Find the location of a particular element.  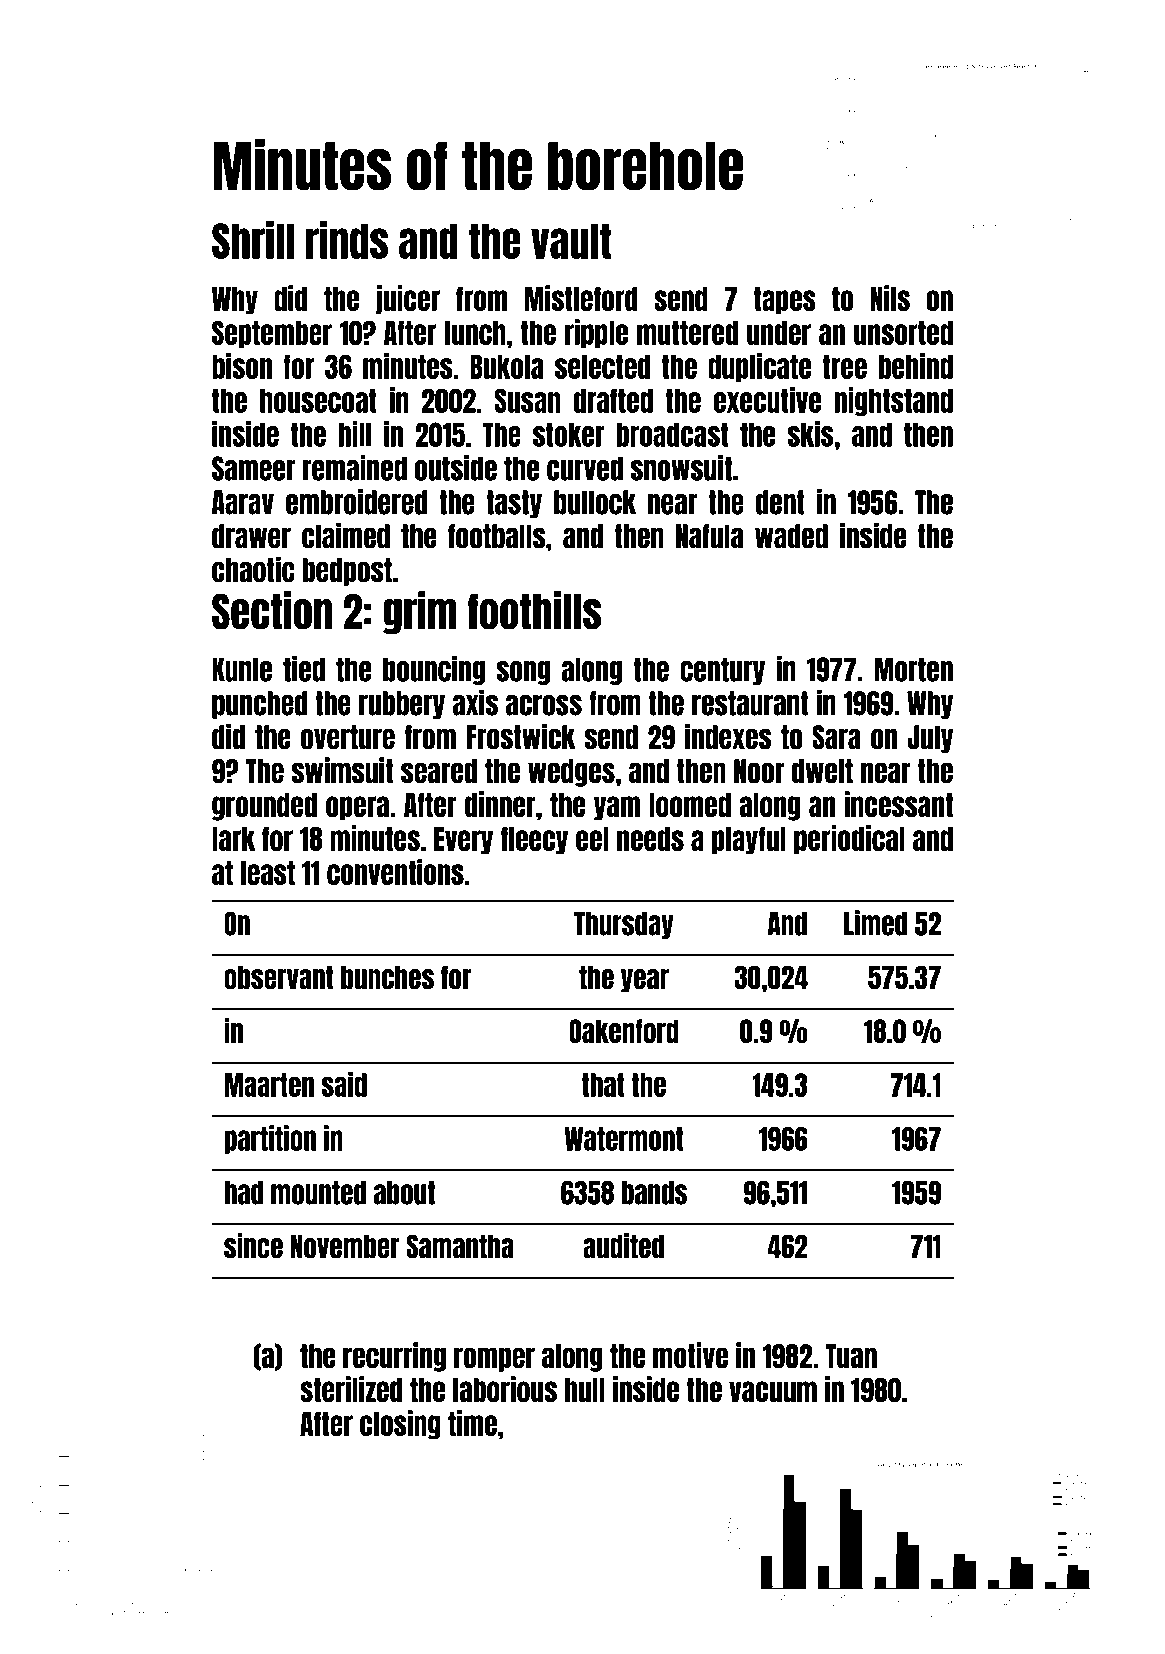

since is located at coordinates (253, 1246).
